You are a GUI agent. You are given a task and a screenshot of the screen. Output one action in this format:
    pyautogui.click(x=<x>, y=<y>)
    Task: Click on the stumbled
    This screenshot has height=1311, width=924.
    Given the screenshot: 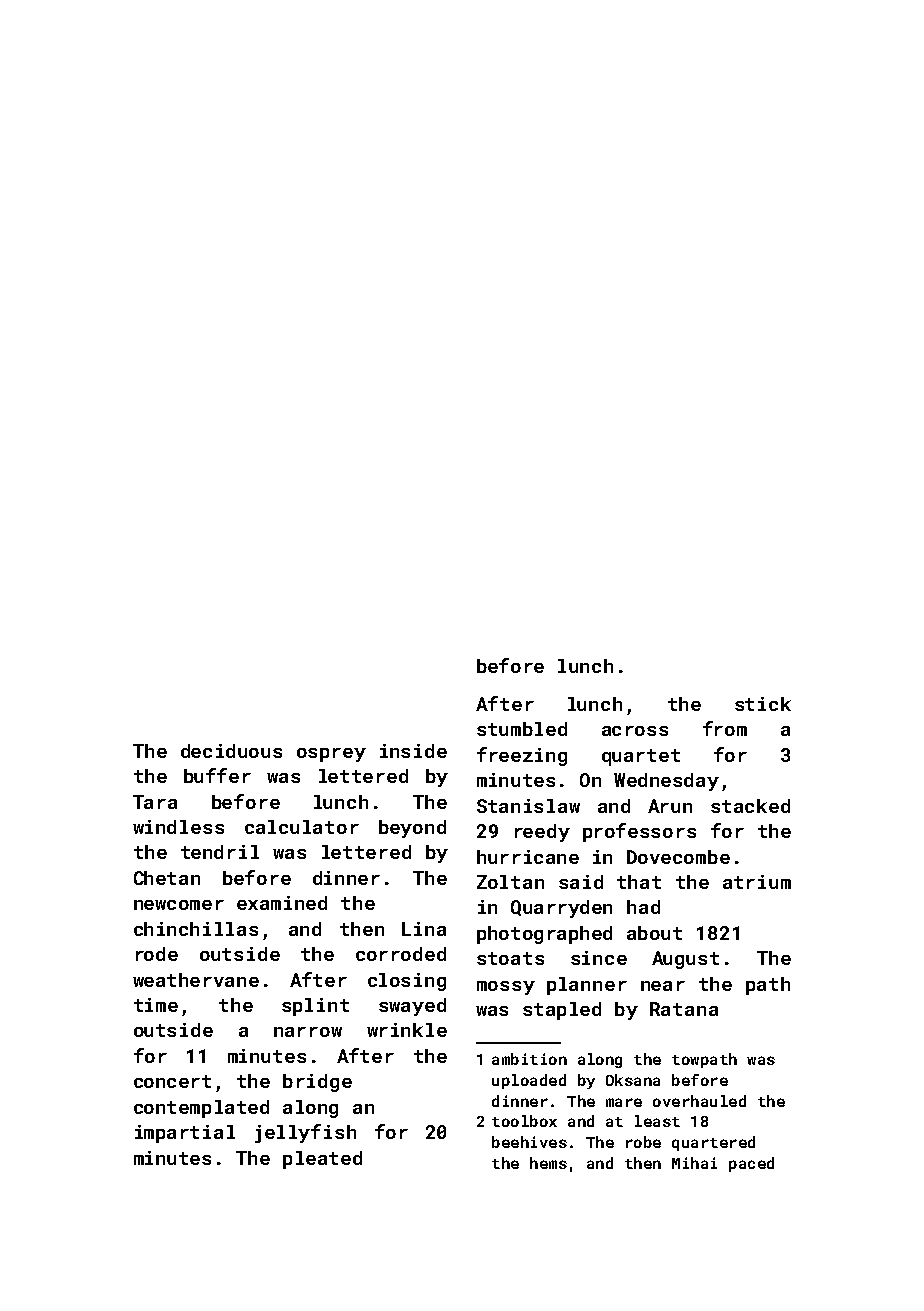 What is the action you would take?
    pyautogui.click(x=522, y=729)
